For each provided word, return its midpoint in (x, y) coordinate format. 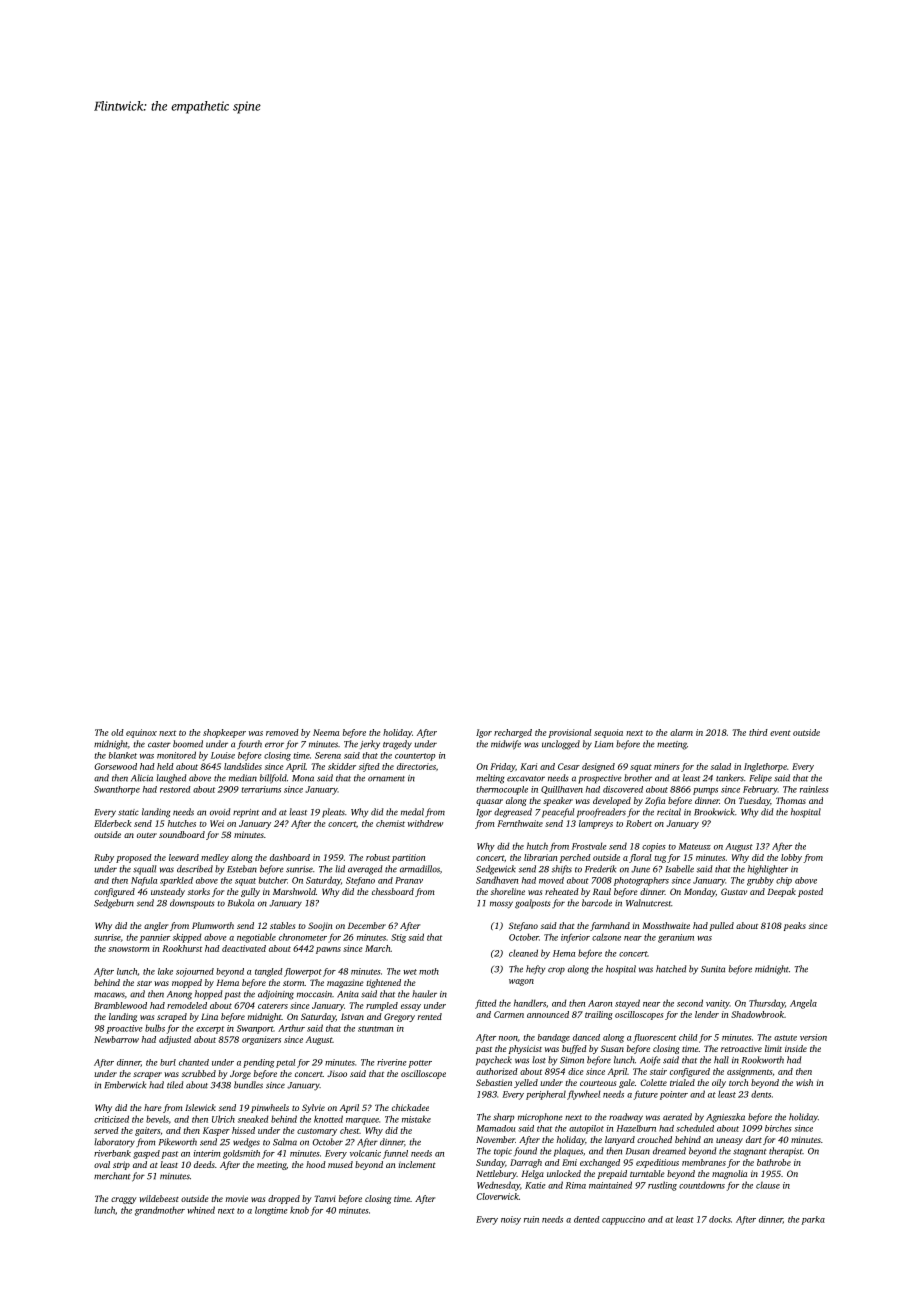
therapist (786, 1152)
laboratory (114, 1143)
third (758, 732)
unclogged (561, 745)
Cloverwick (497, 1196)
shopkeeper (224, 733)
